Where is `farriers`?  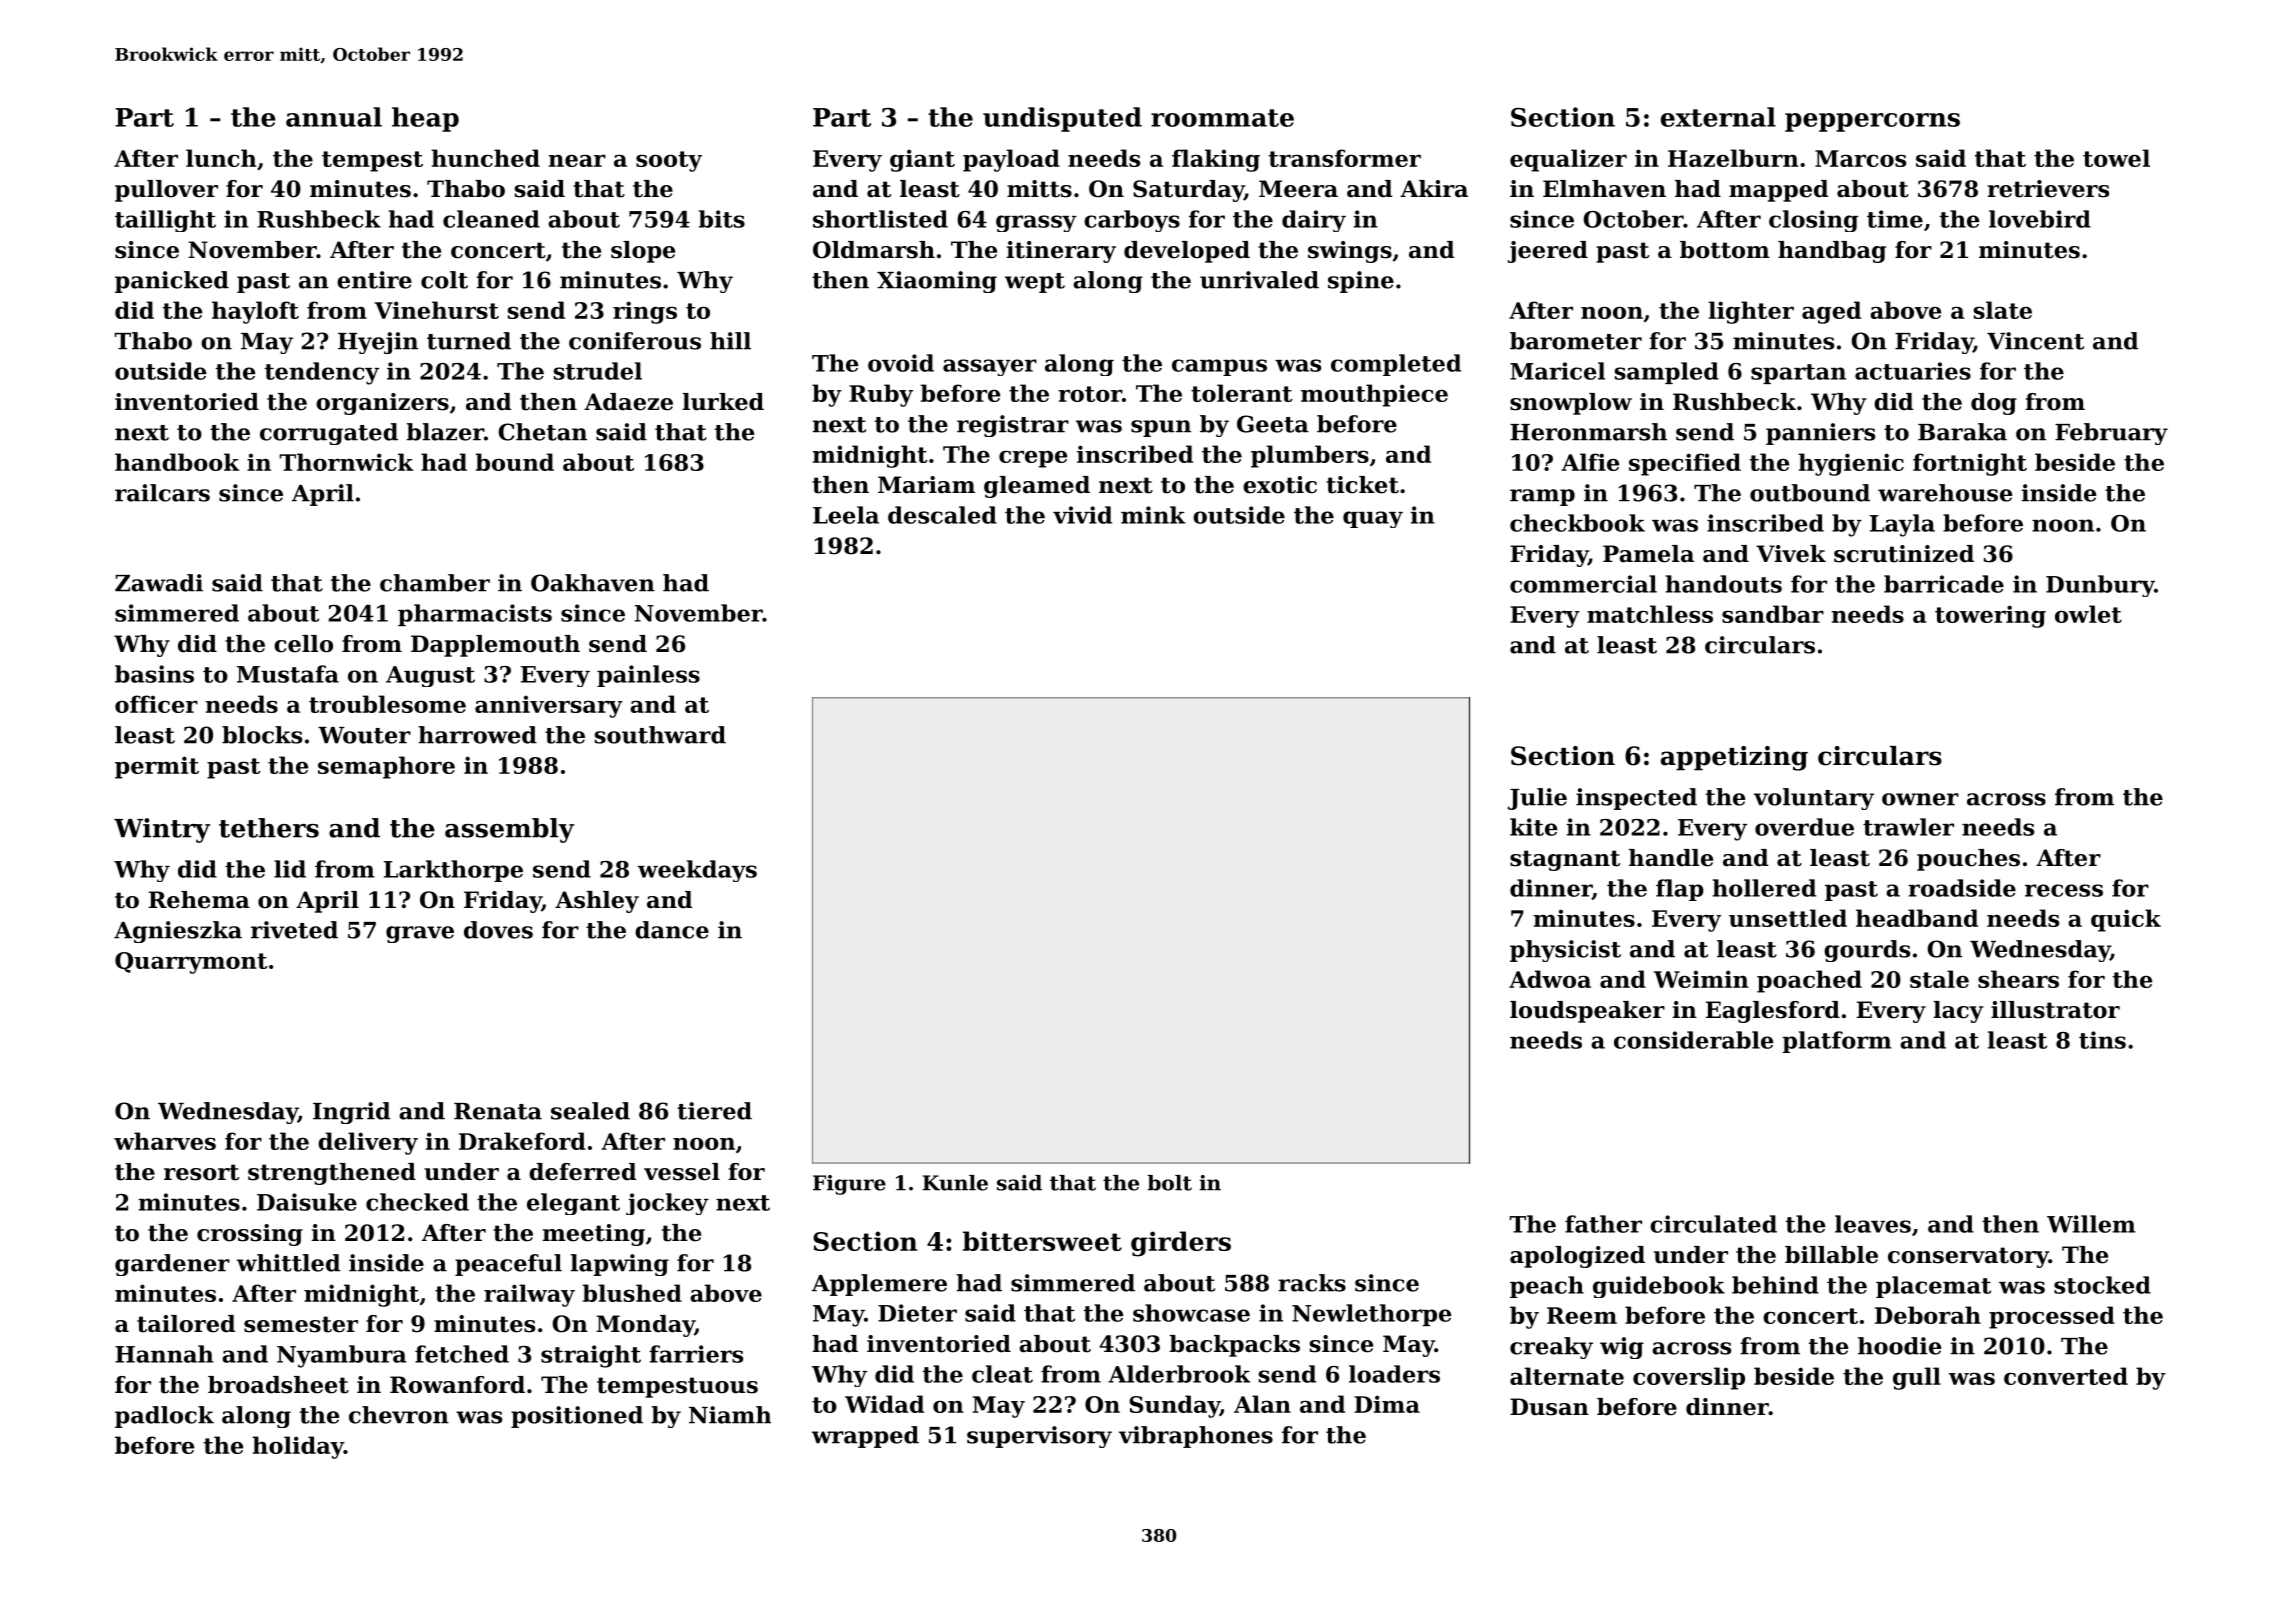
farriers is located at coordinates (696, 1354).
